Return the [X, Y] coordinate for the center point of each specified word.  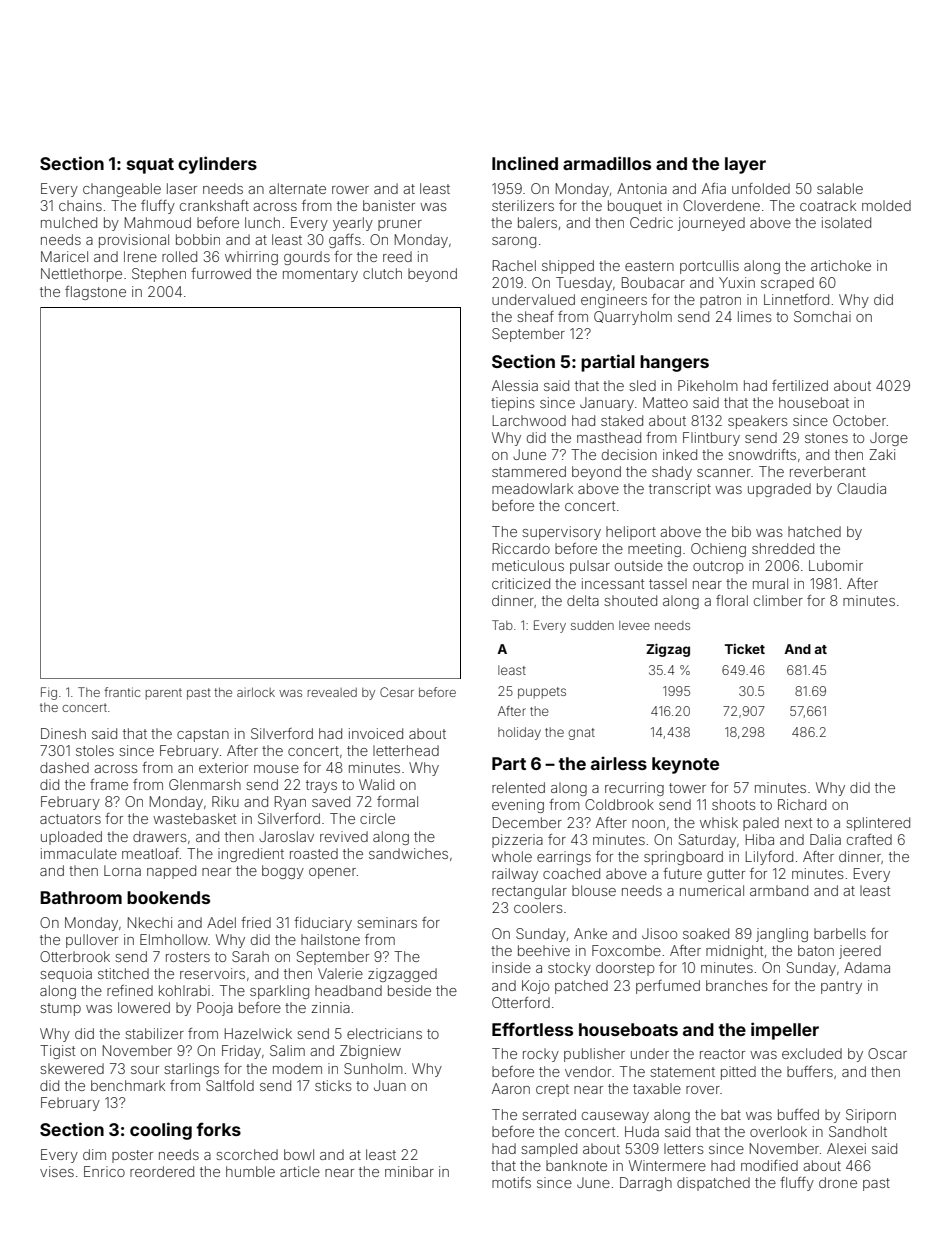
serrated [549, 1114]
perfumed [668, 987]
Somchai [822, 316]
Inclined [525, 163]
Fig [49, 693]
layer [745, 165]
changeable [122, 190]
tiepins [513, 404]
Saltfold [230, 1085]
